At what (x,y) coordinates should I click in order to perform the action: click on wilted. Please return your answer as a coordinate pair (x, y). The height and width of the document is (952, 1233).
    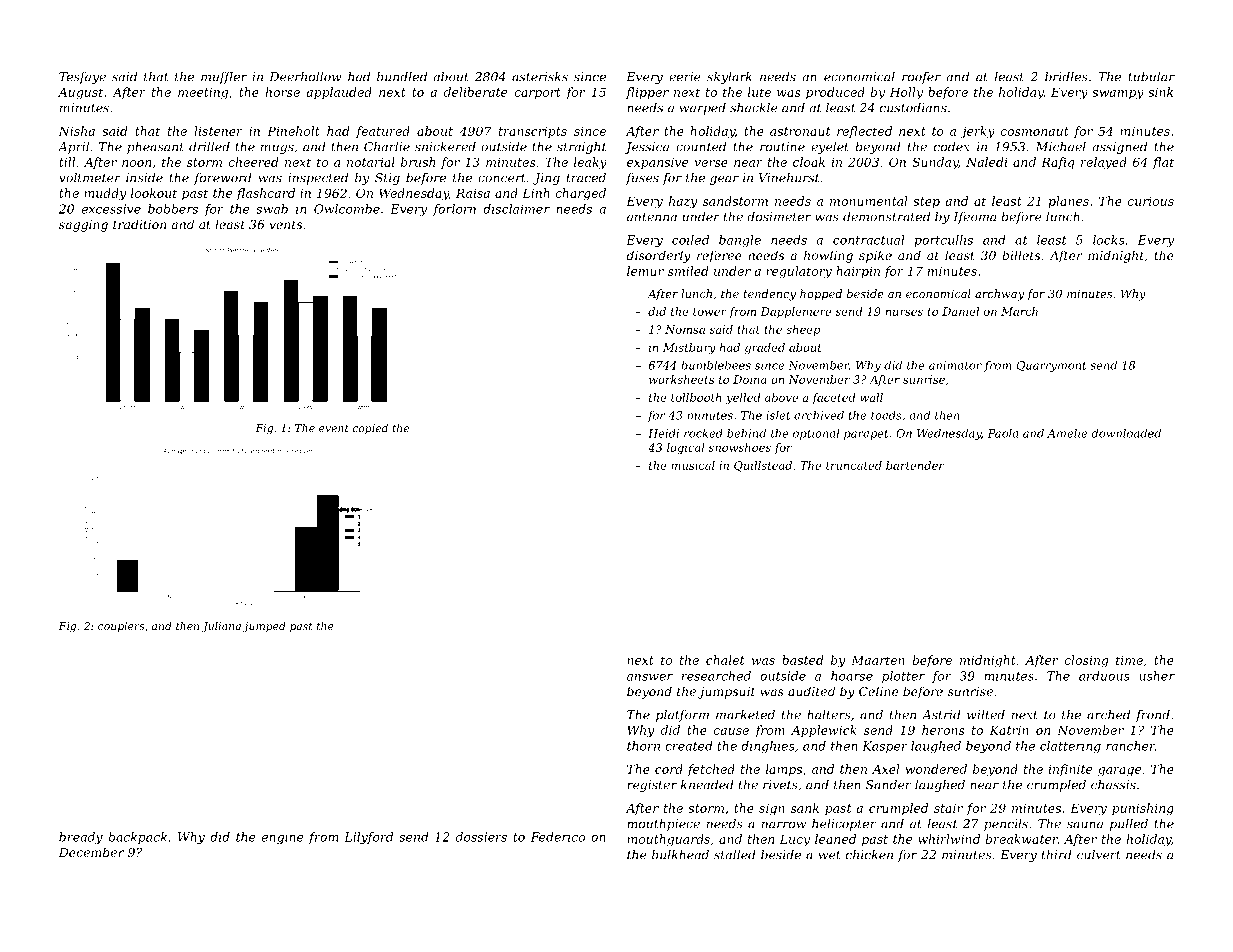
    Looking at the image, I should click on (986, 715).
